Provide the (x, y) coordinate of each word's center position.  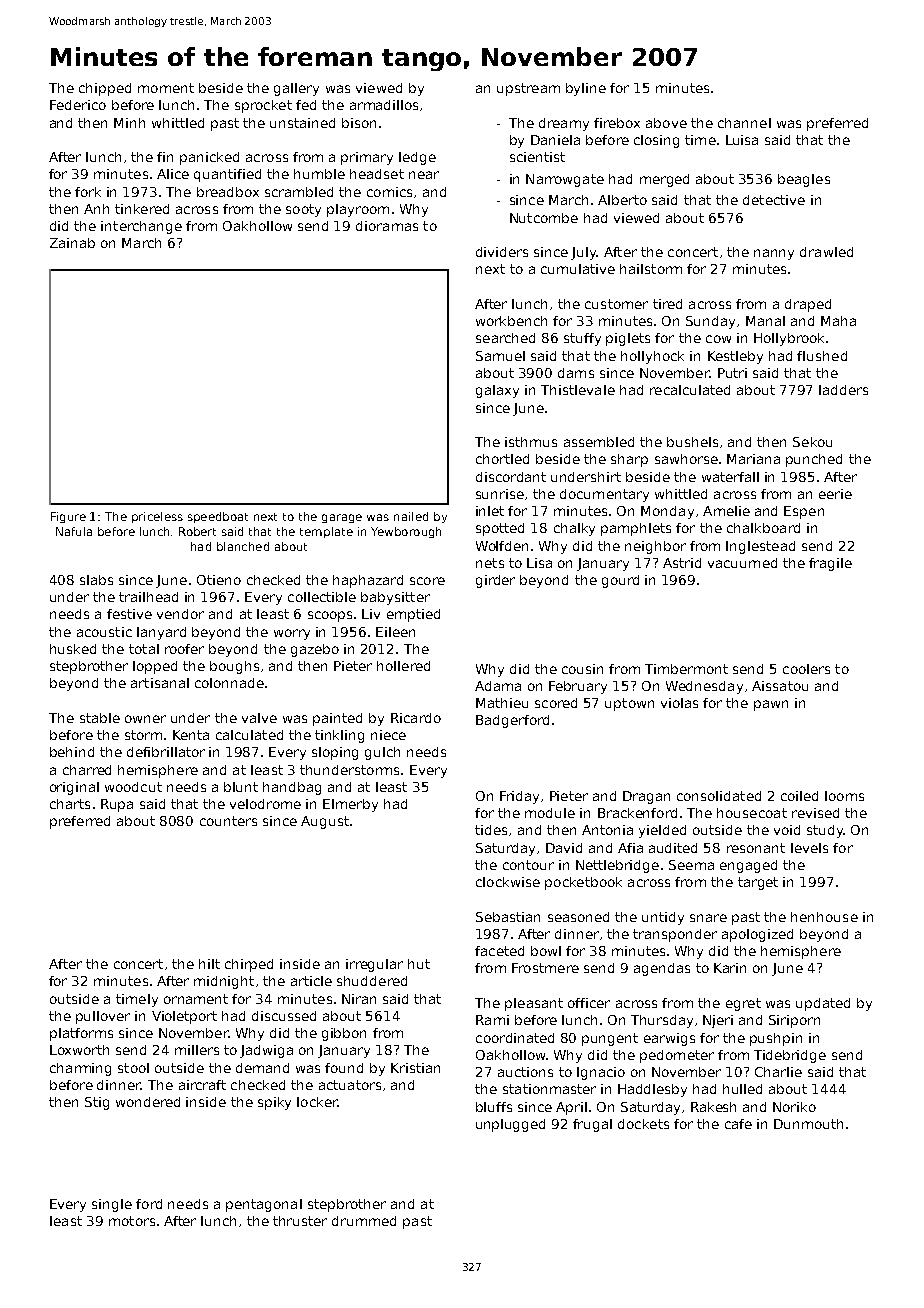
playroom (358, 210)
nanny (774, 254)
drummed (364, 1221)
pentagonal (264, 1205)
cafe (738, 1124)
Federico (78, 105)
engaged (748, 866)
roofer (184, 649)
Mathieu (502, 703)
